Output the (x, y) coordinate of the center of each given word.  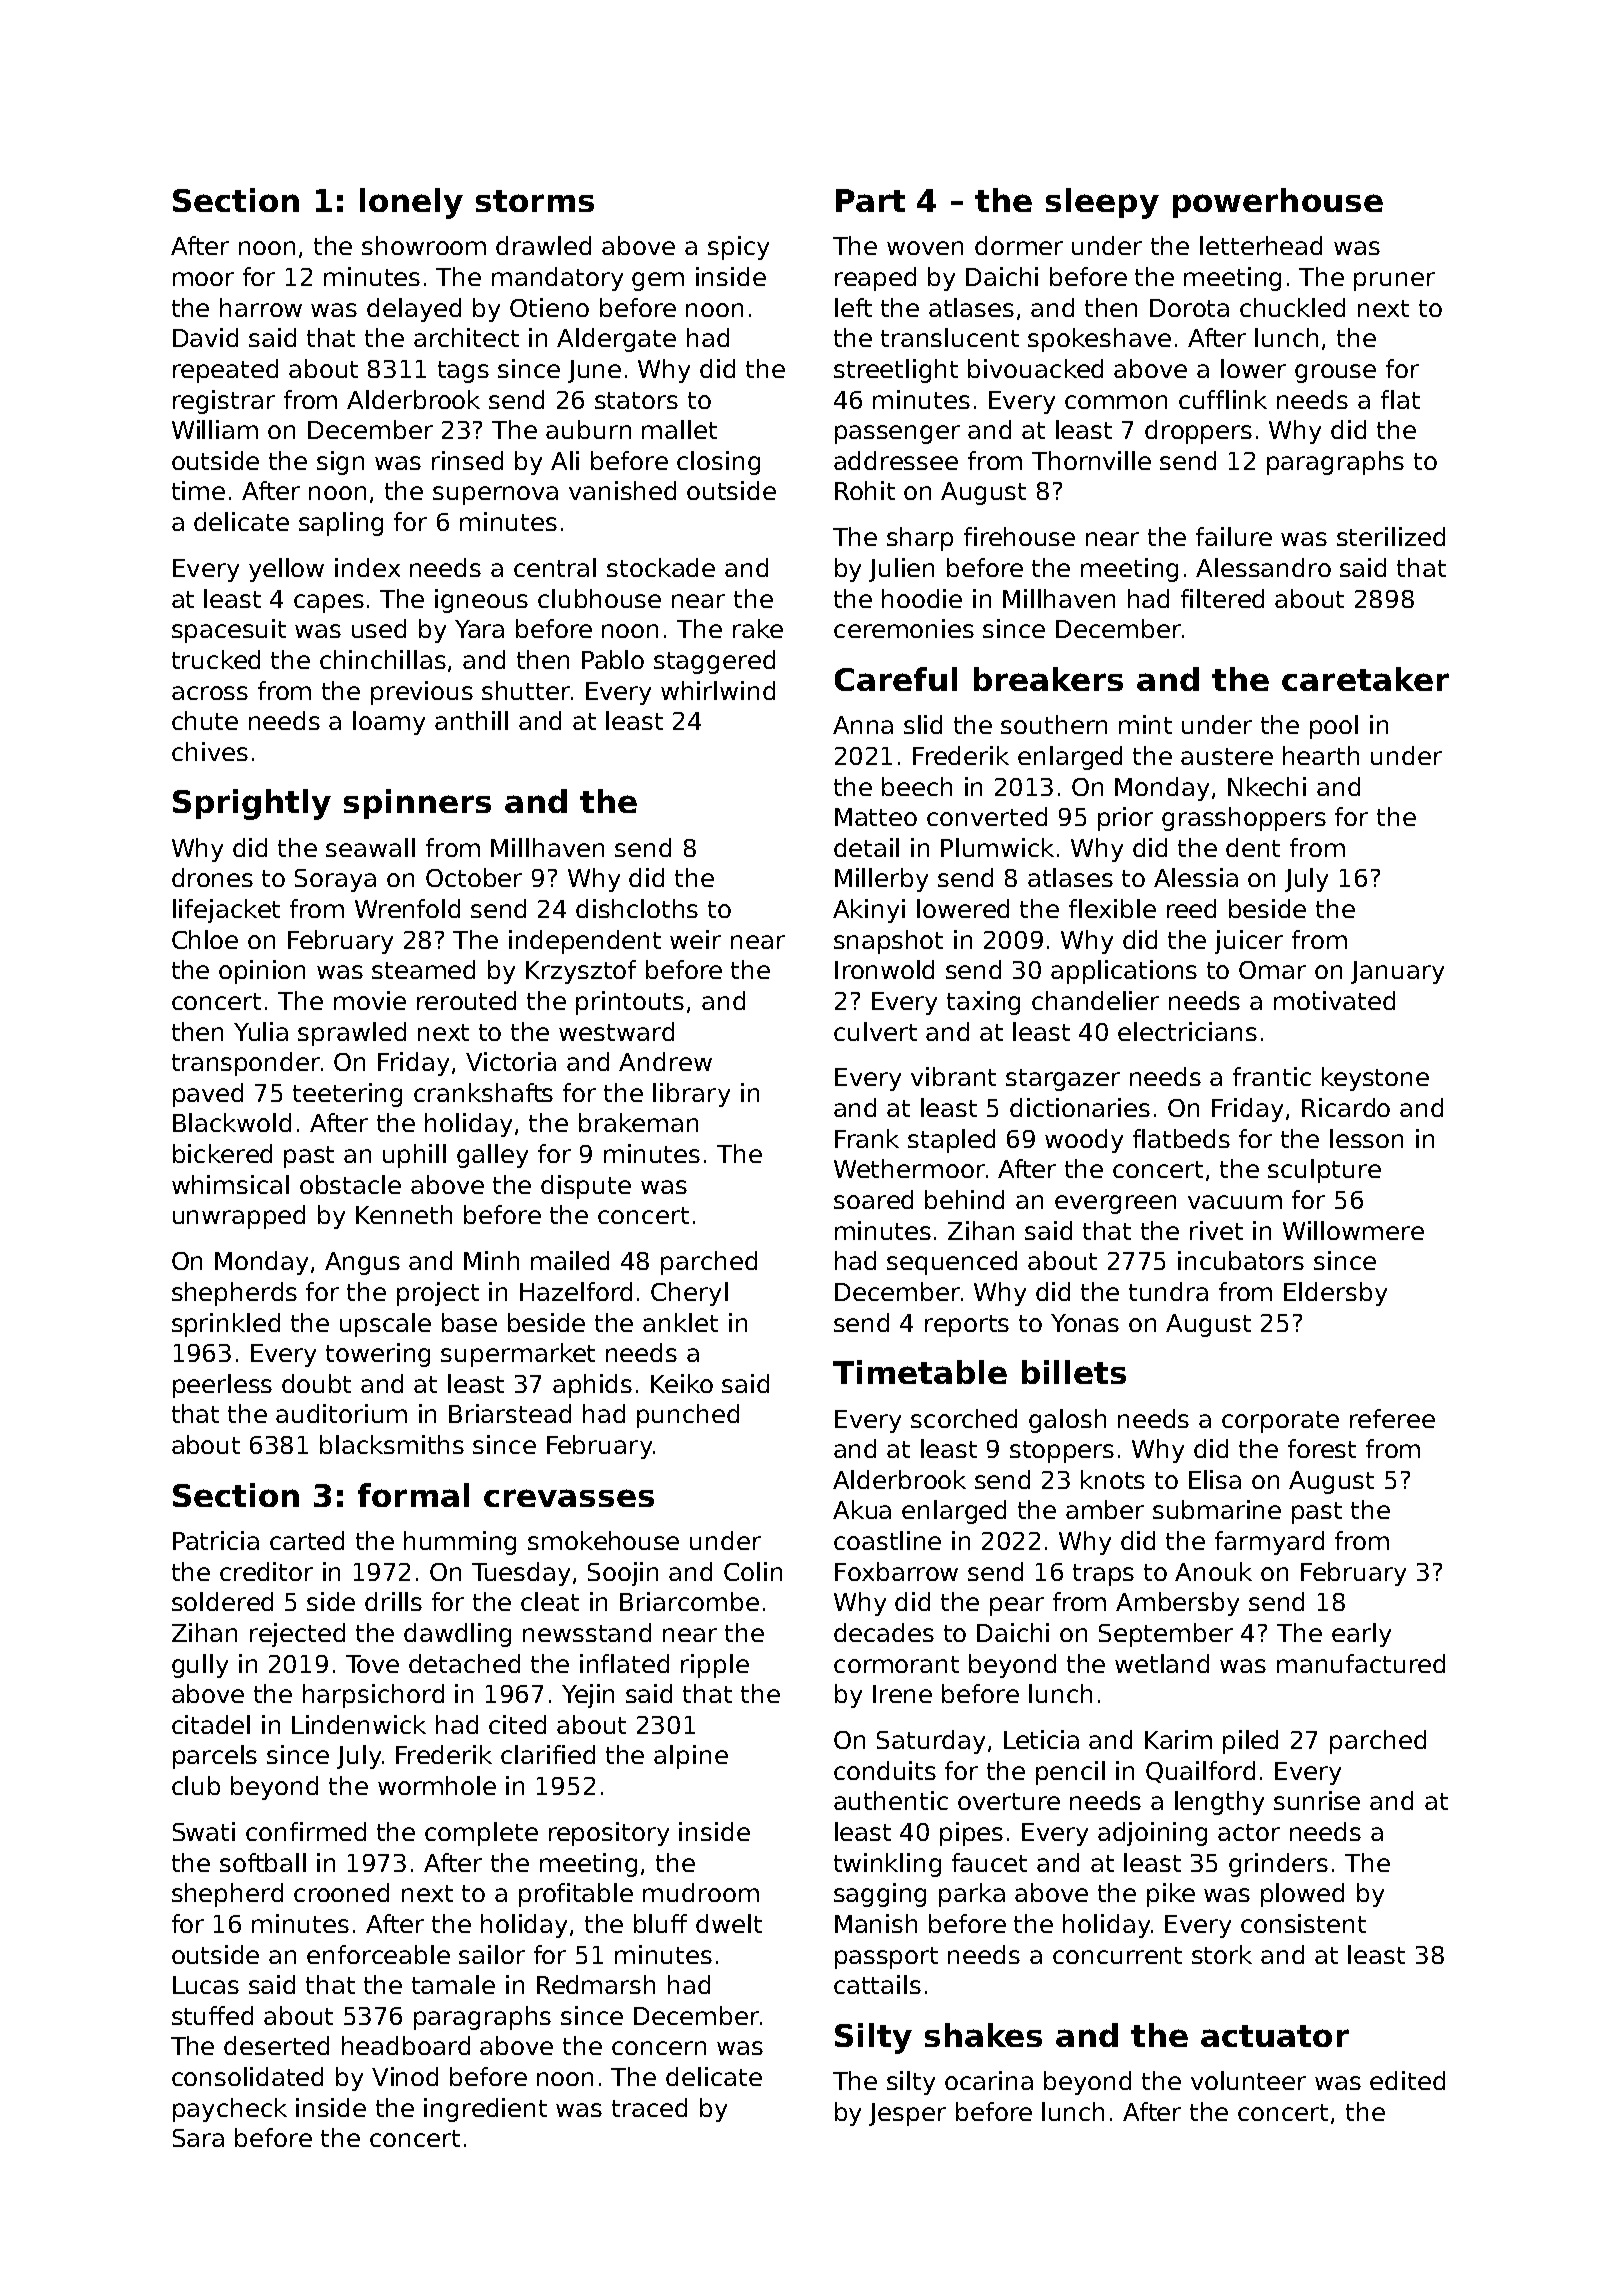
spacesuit (229, 631)
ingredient (485, 2110)
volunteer (1248, 2080)
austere (1227, 756)
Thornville (1091, 460)
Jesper (907, 2114)
